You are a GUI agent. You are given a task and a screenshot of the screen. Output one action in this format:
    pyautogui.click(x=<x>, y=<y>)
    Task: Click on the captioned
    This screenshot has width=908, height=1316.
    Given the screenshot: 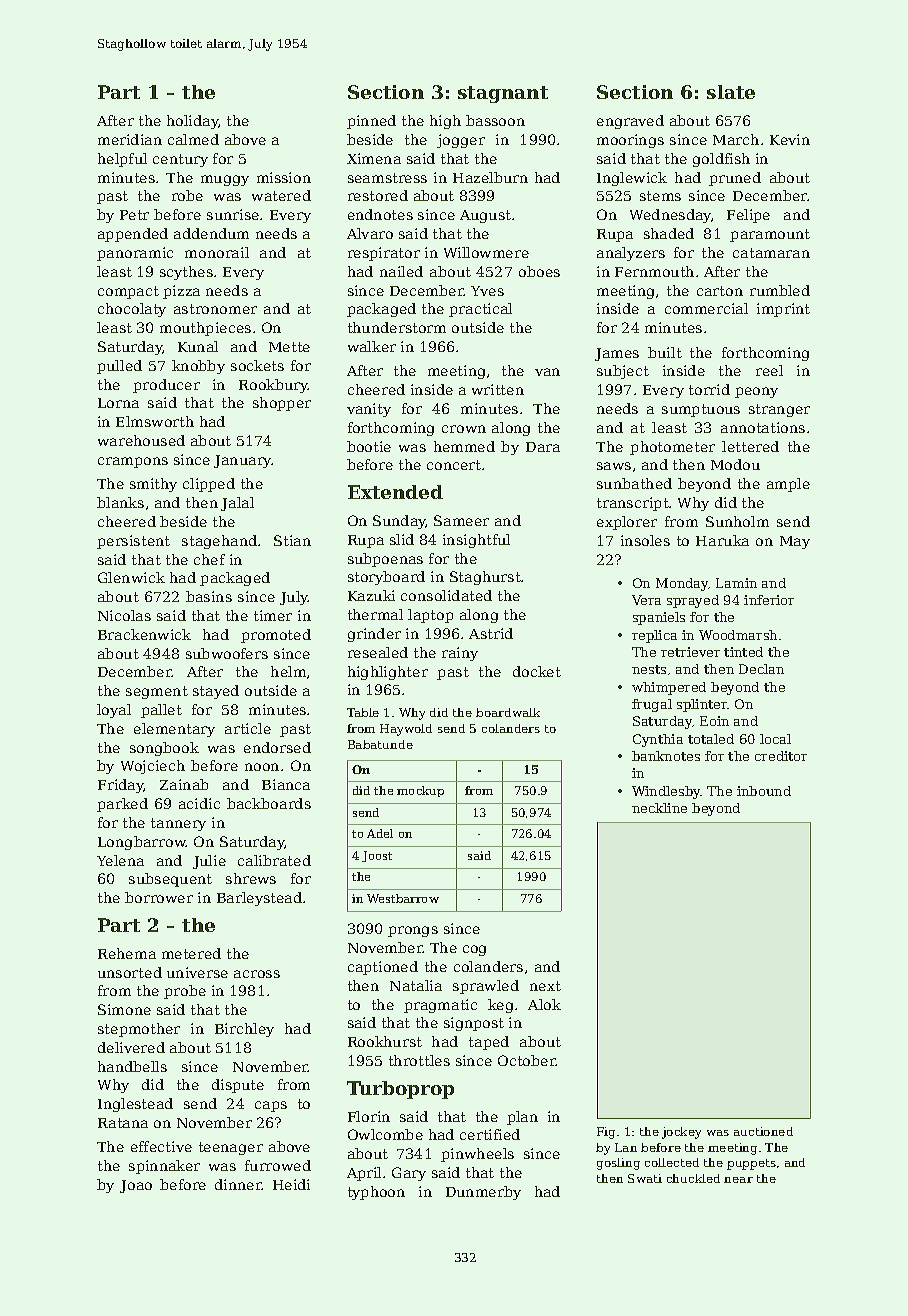 What is the action you would take?
    pyautogui.click(x=383, y=968)
